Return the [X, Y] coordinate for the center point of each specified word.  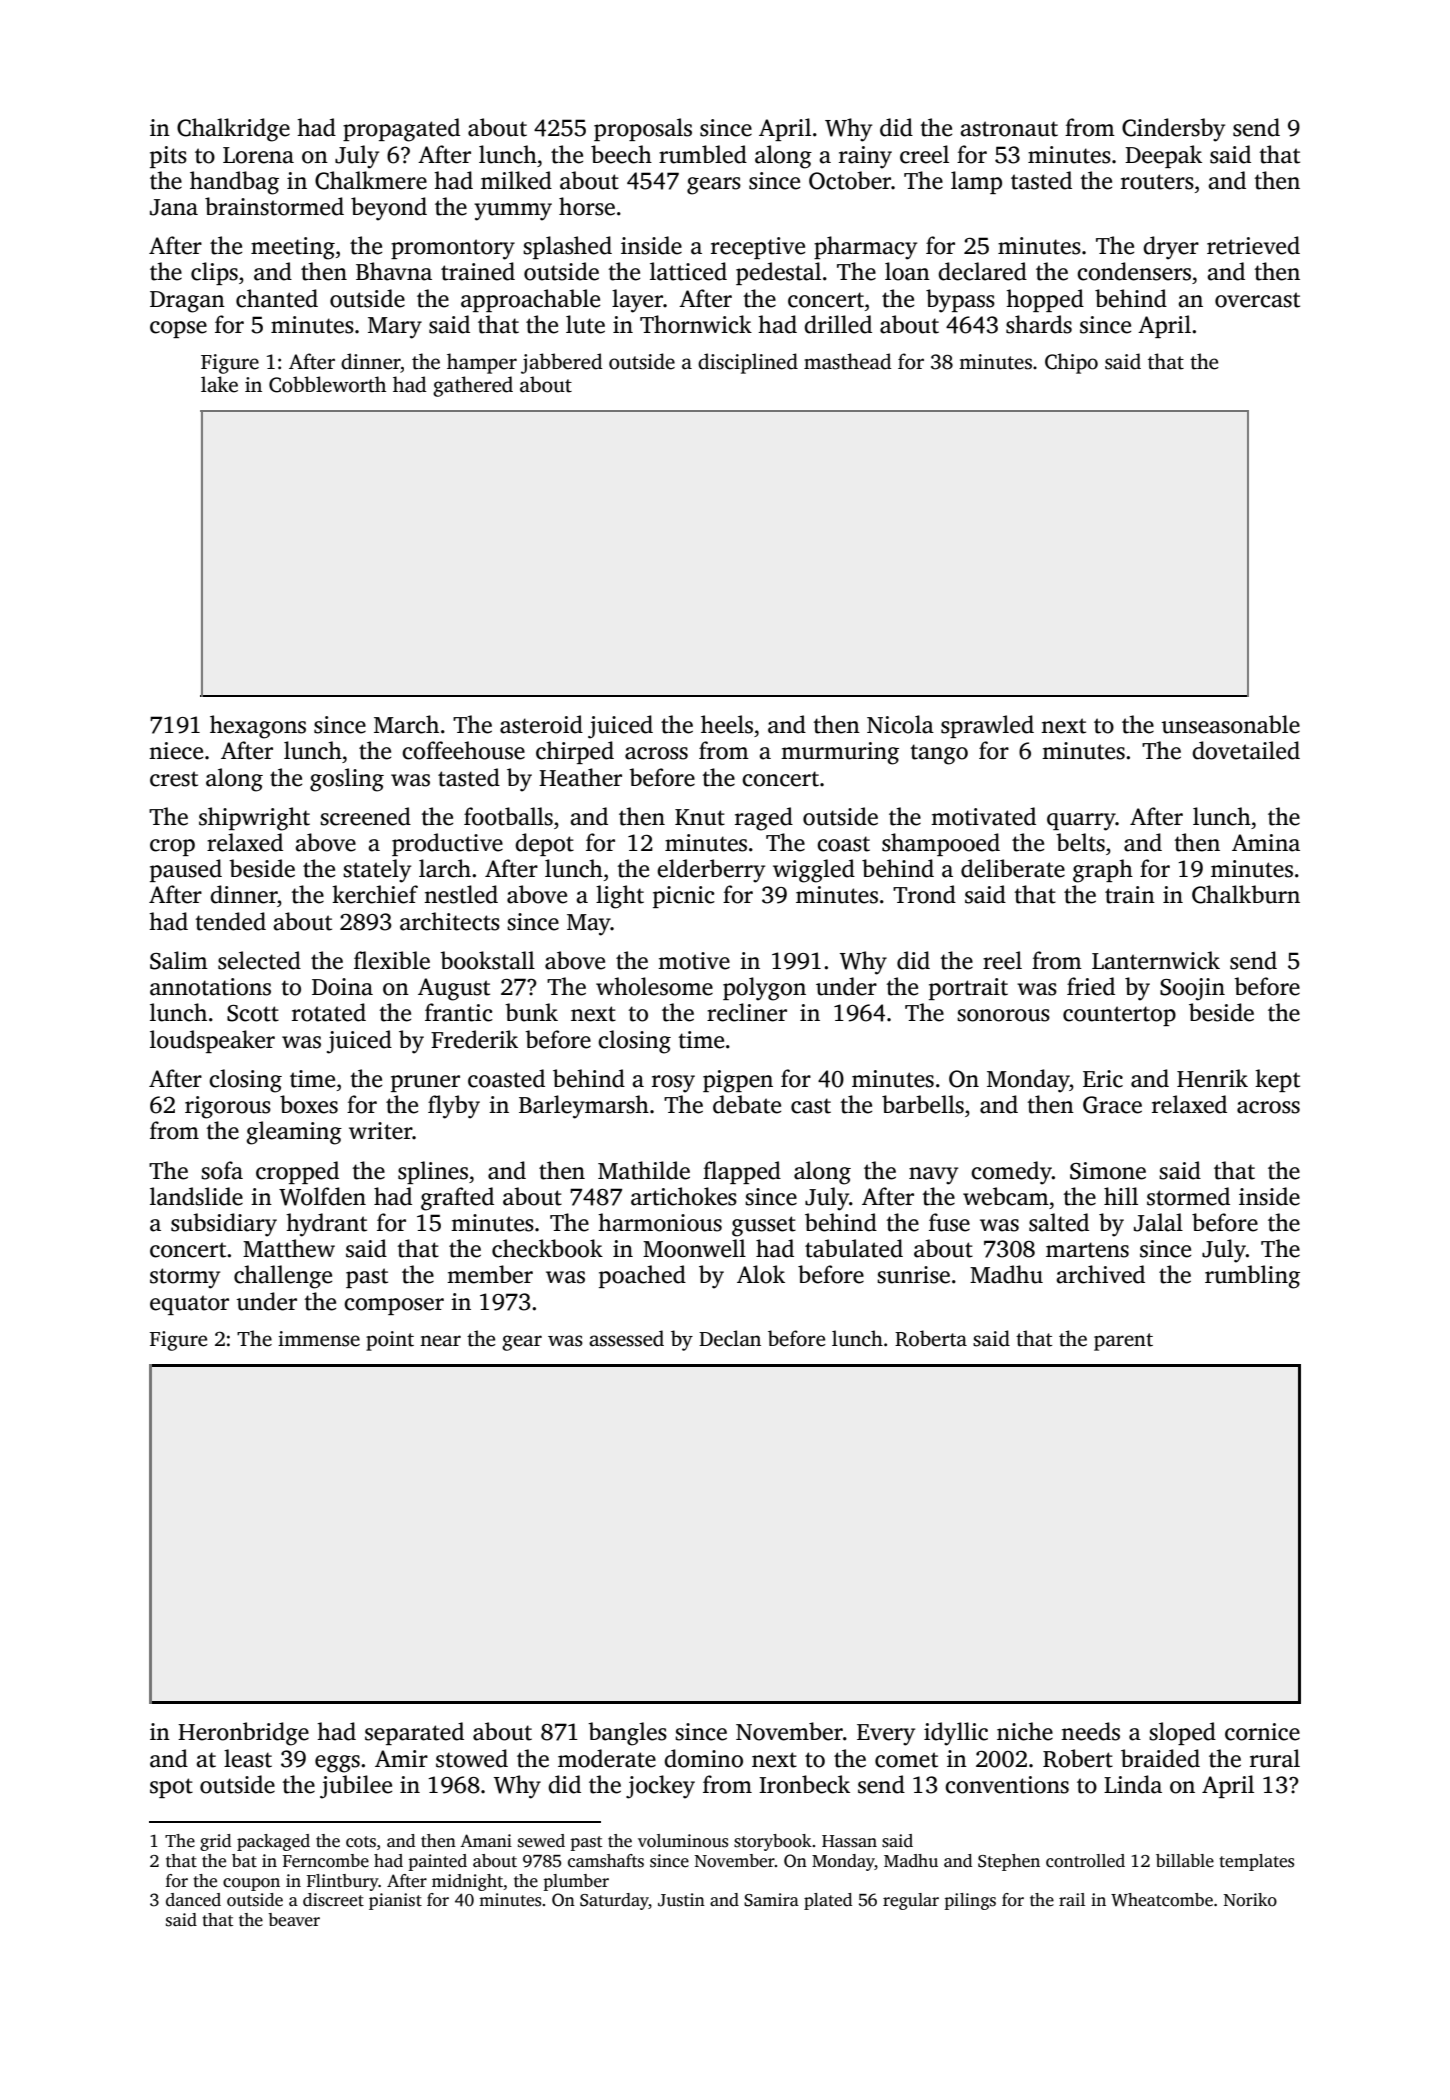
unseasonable [1230, 724]
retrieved [1253, 245]
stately [377, 871]
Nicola [900, 724]
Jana [174, 207]
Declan [730, 1338]
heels [727, 724]
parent [1123, 1342]
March [406, 724]
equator [189, 1305]
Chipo [1071, 363]
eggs [337, 1764]
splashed [567, 247]
